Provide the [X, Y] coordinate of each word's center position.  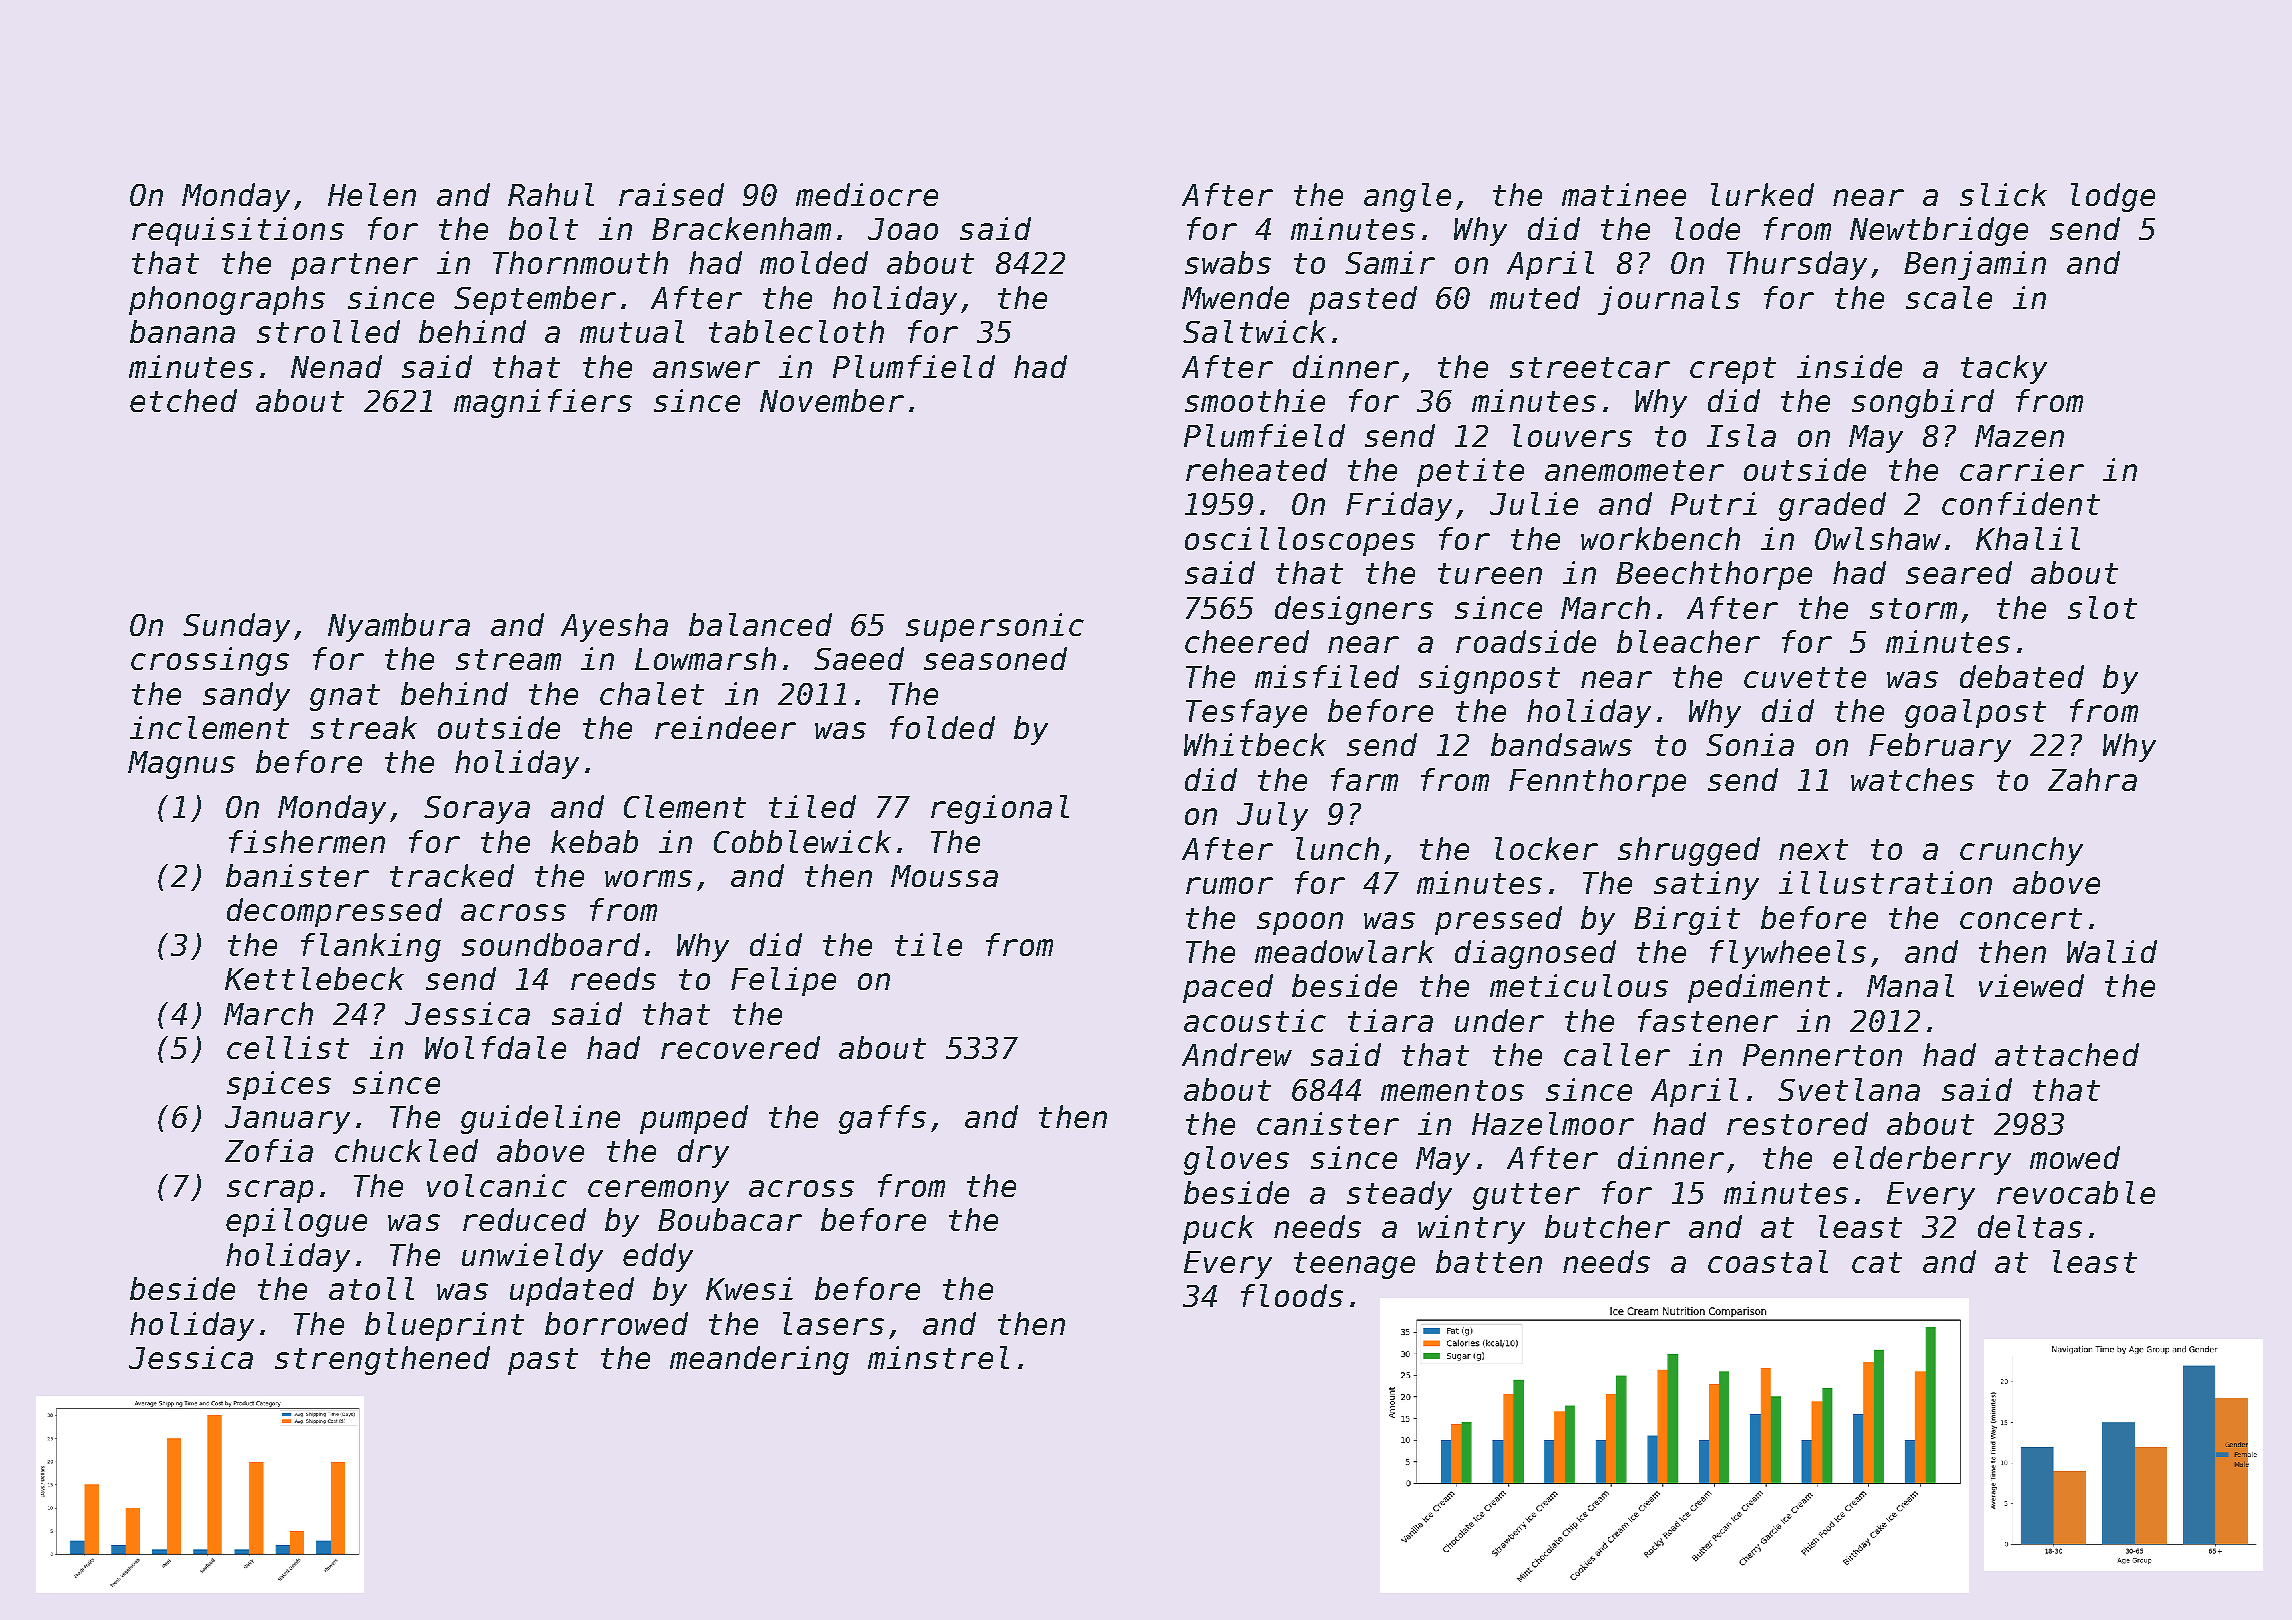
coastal [1768, 1261]
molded [814, 262]
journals [1669, 300]
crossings [210, 661]
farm [1364, 779]
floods [1292, 1295]
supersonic [995, 627]
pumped [694, 1119]
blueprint [444, 1326]
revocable [2076, 1192]
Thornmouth [580, 262]
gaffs [882, 1119]
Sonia [1750, 744]
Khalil [2028, 538]
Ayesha [614, 627]
